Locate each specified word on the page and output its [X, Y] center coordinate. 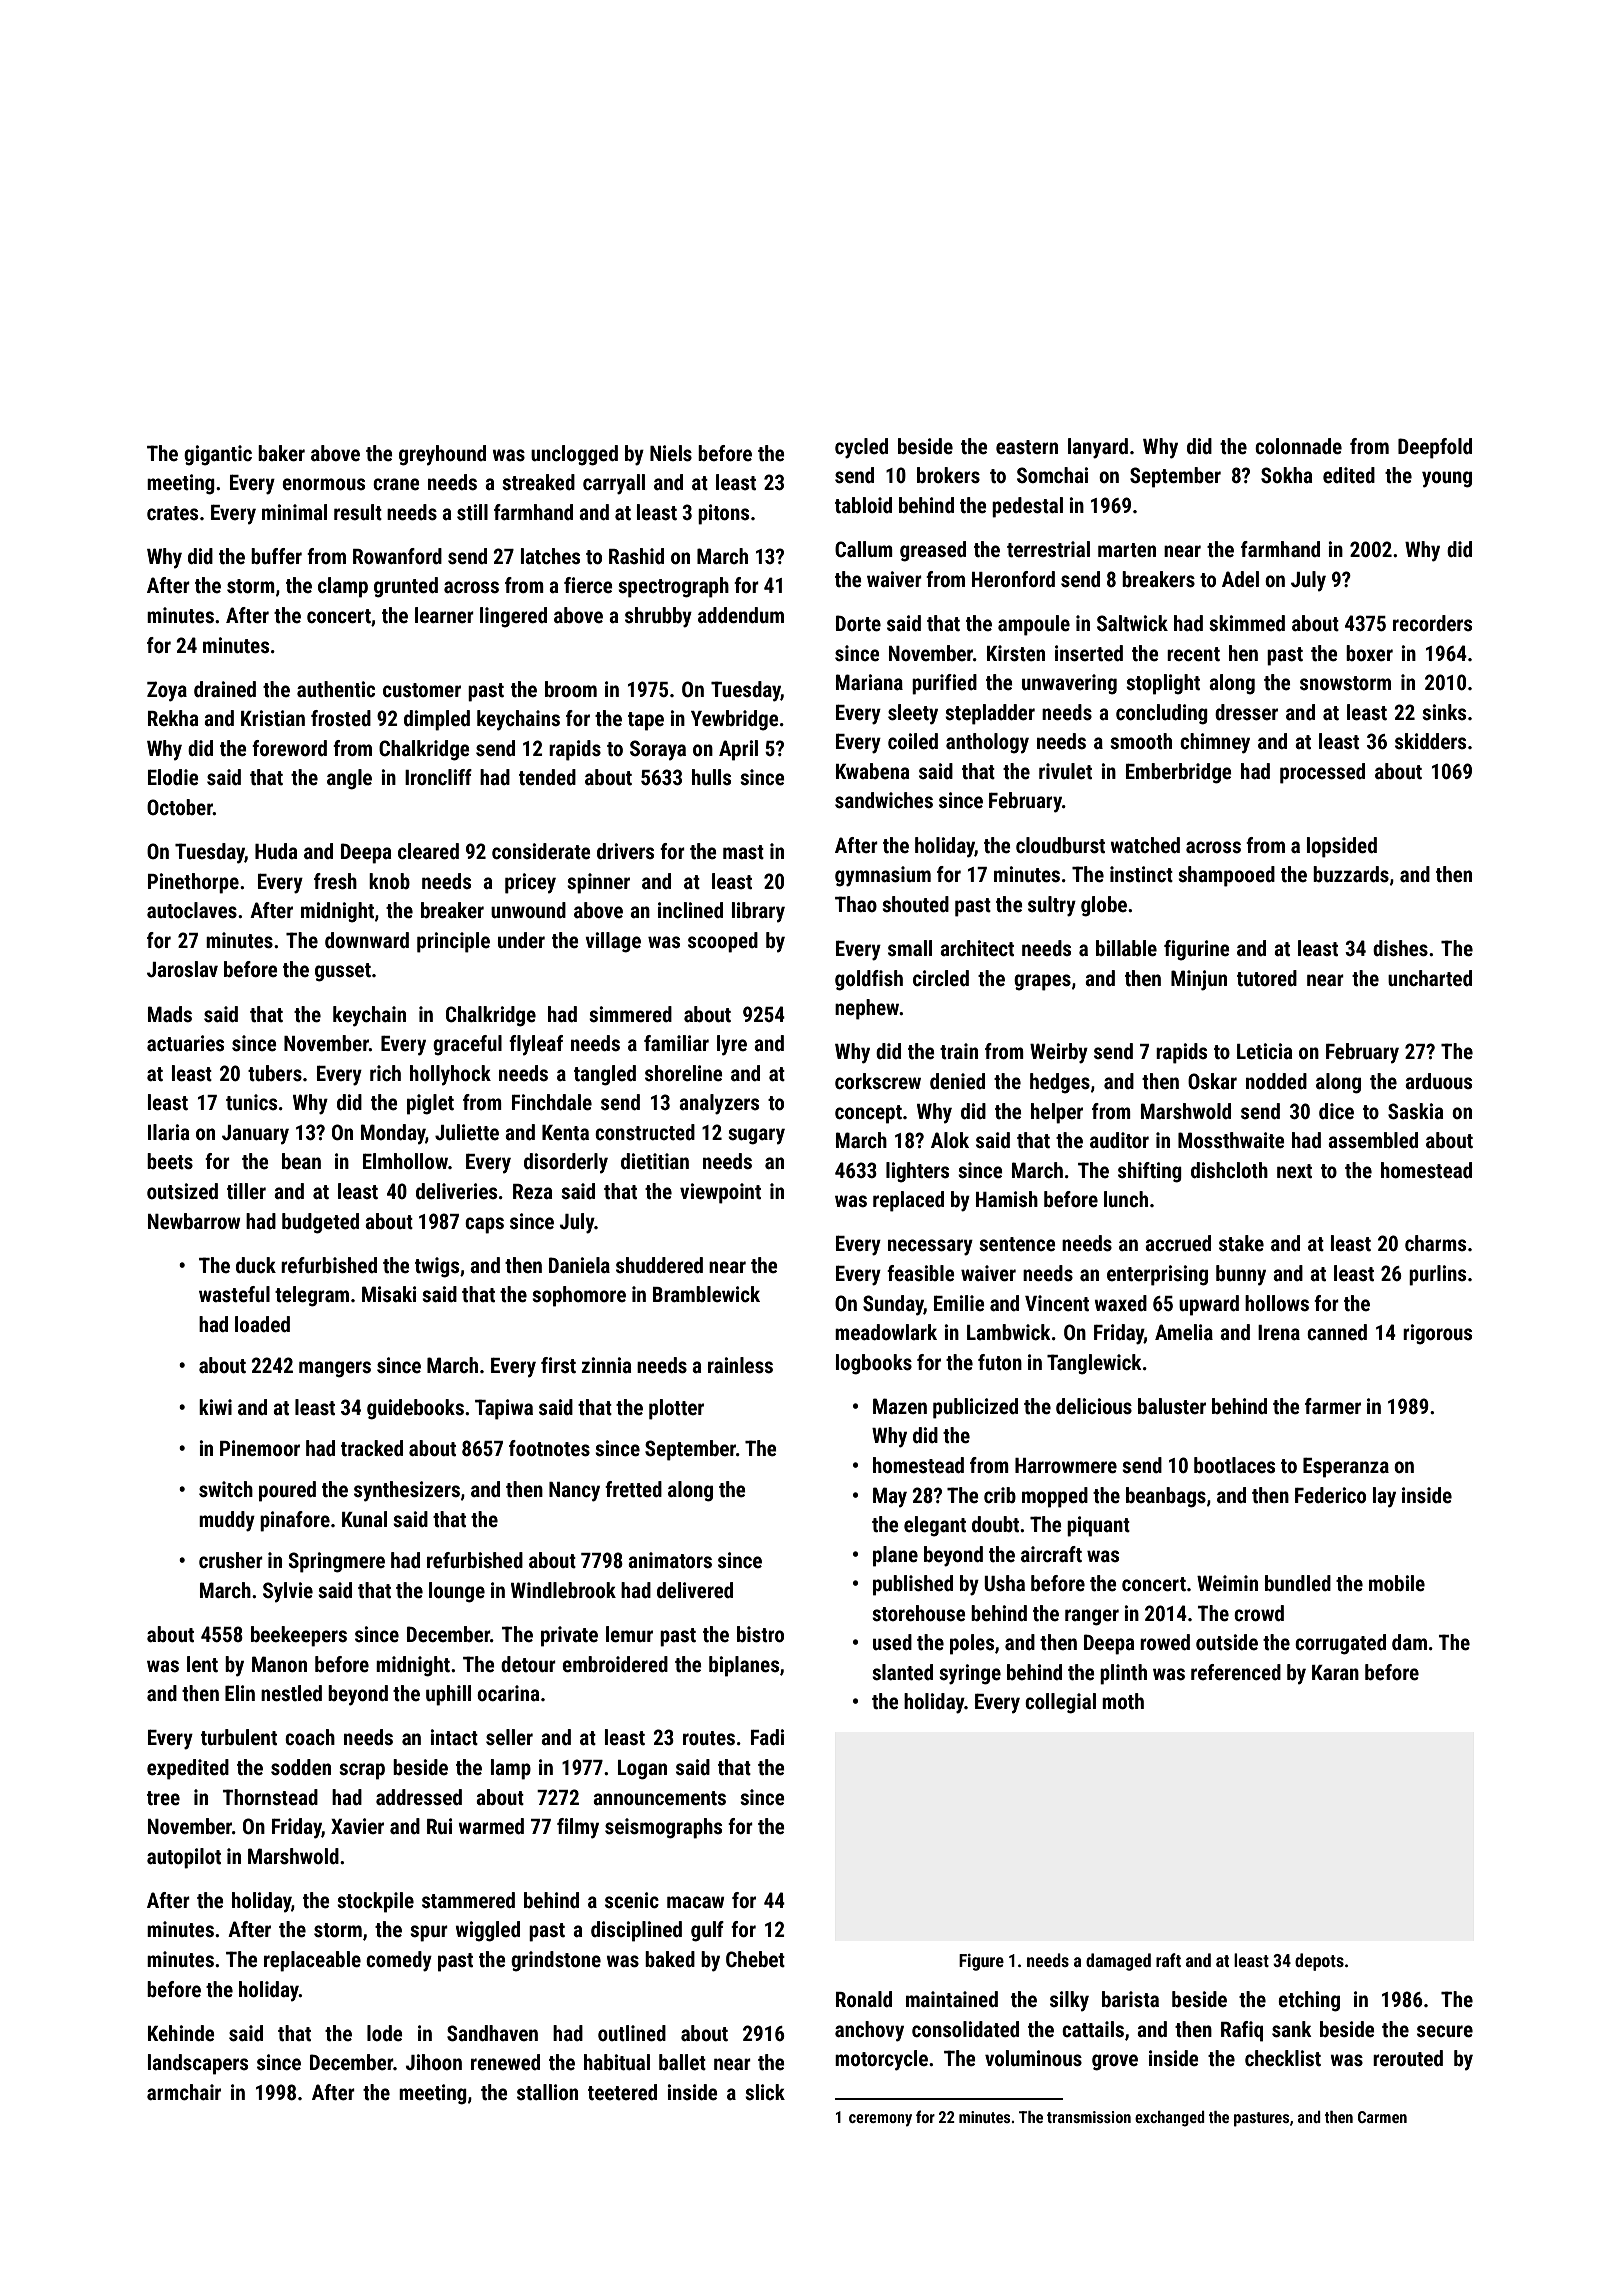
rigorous [1437, 1334]
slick [765, 2092]
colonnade [1298, 446]
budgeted [320, 1223]
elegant [935, 1526]
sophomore [579, 1296]
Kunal [364, 1519]
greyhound [442, 455]
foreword [289, 748]
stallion [547, 2092]
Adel [1240, 579]
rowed [1165, 1642]
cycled [861, 448]
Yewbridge [735, 720]
